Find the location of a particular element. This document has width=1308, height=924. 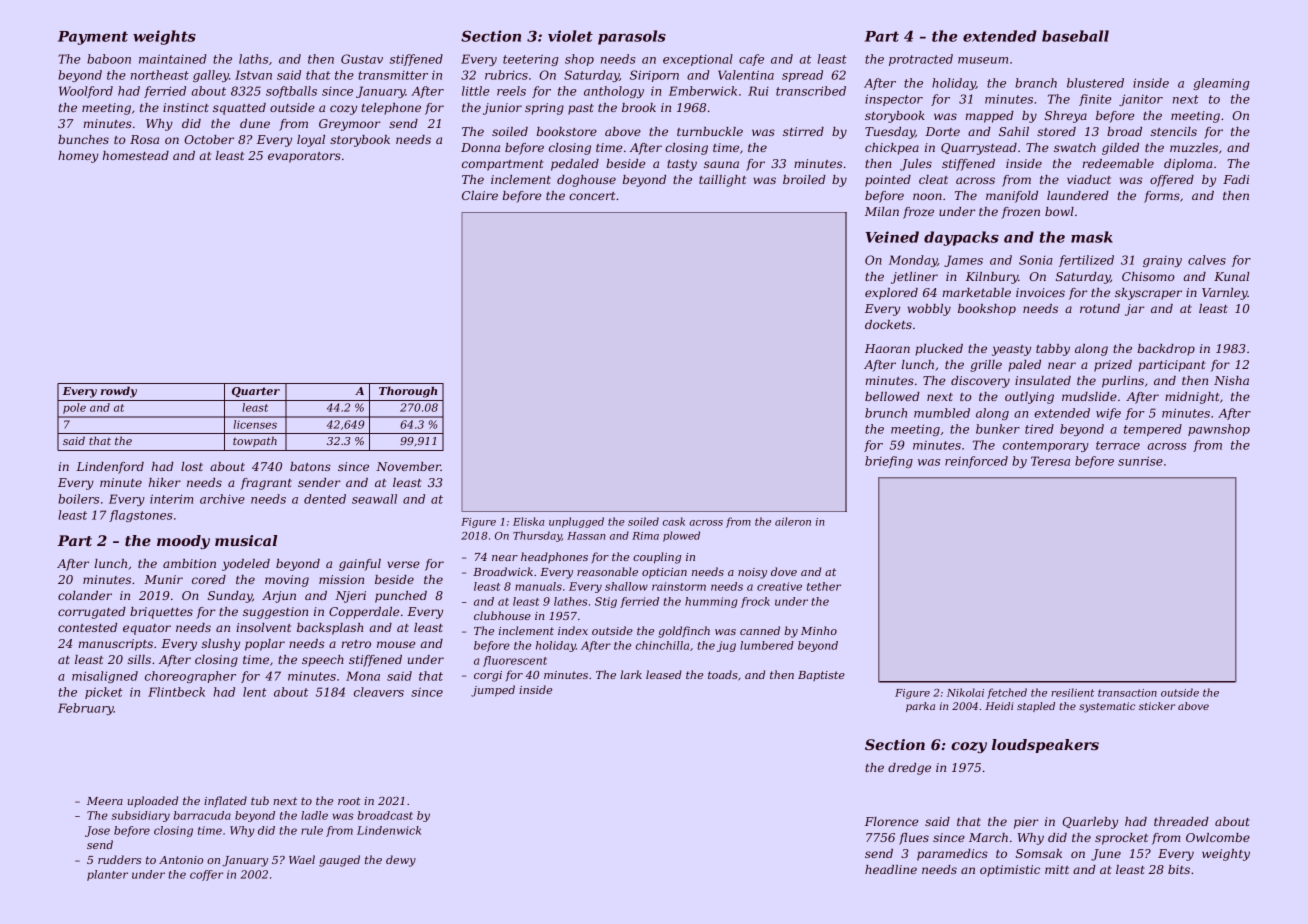

Kunal is located at coordinates (1232, 276).
